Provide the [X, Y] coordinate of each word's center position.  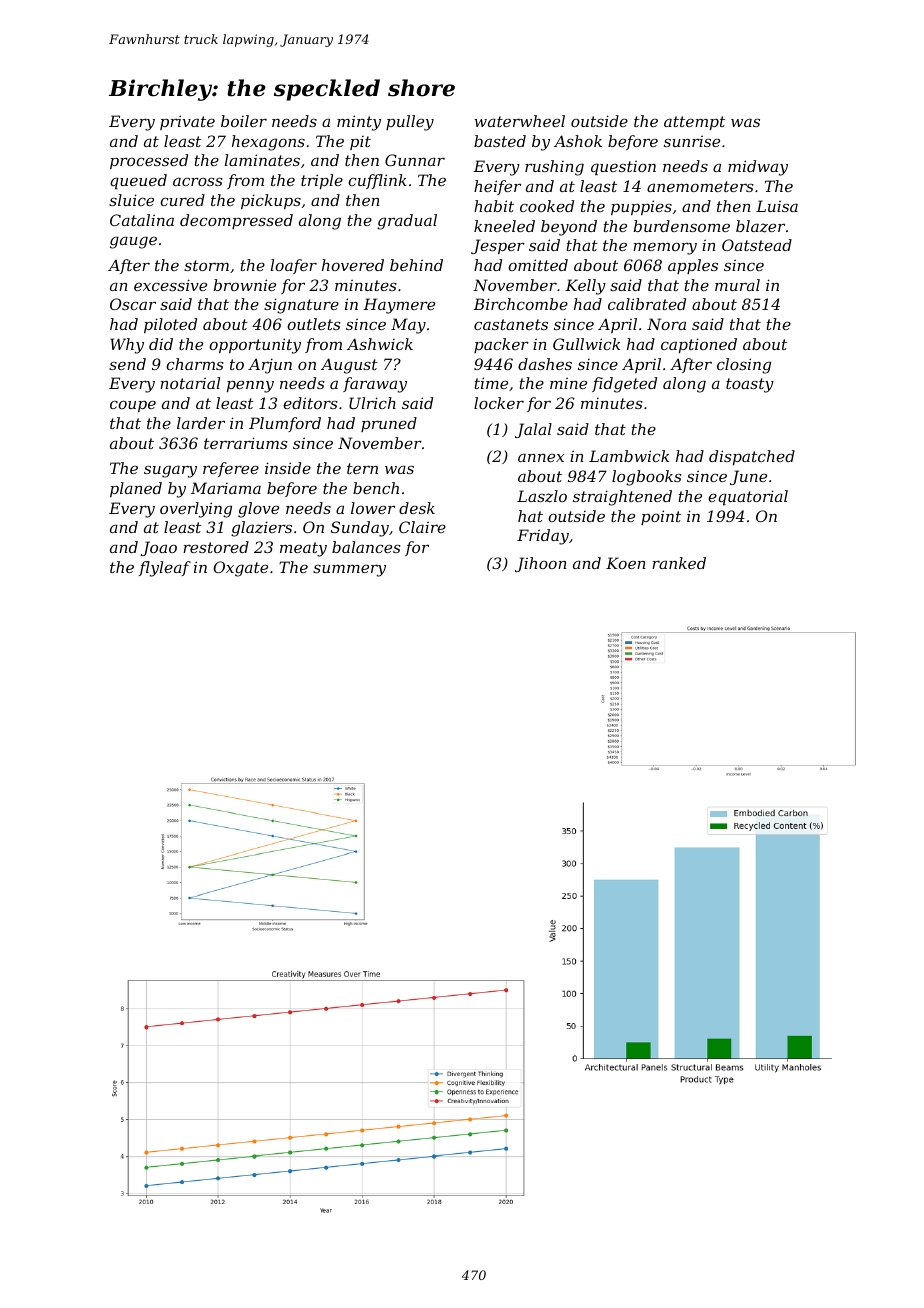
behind [416, 265]
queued [138, 181]
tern [362, 468]
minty [359, 123]
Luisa [777, 206]
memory [665, 248]
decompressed [236, 221]
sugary [170, 471]
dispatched [752, 457]
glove [258, 510]
